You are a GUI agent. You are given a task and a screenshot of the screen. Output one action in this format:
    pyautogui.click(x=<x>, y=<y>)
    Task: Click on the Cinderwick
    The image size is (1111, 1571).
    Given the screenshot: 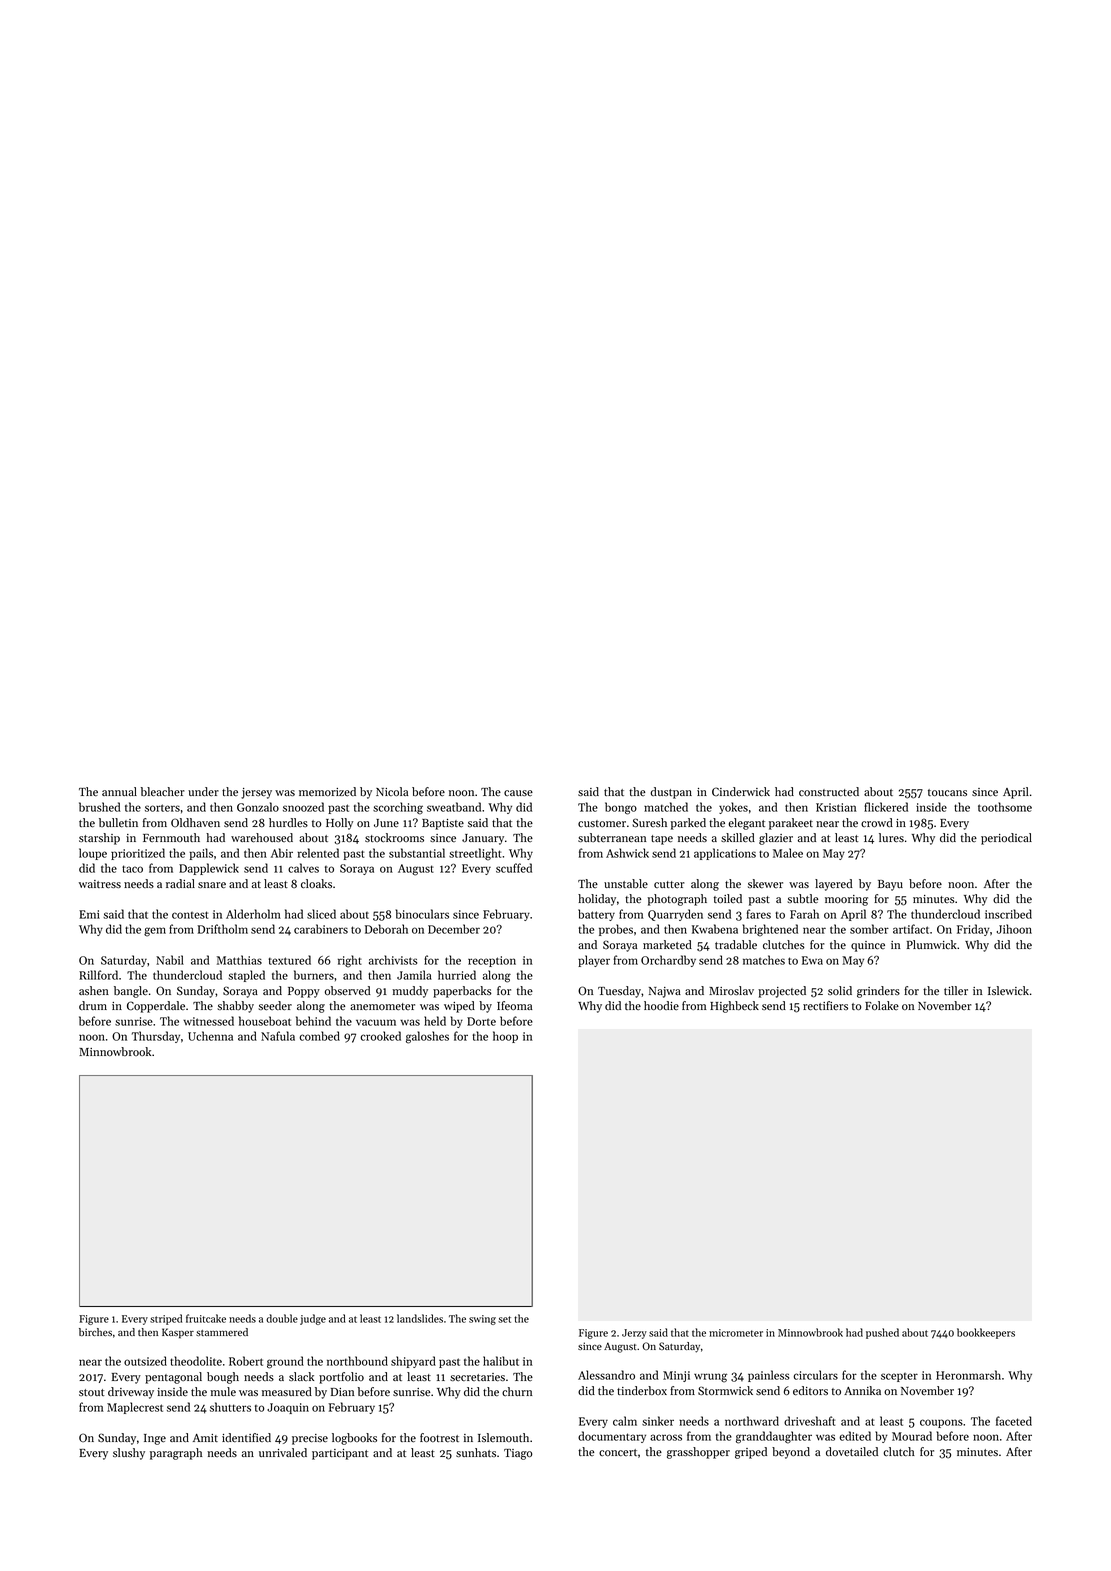 What is the action you would take?
    pyautogui.click(x=741, y=792)
